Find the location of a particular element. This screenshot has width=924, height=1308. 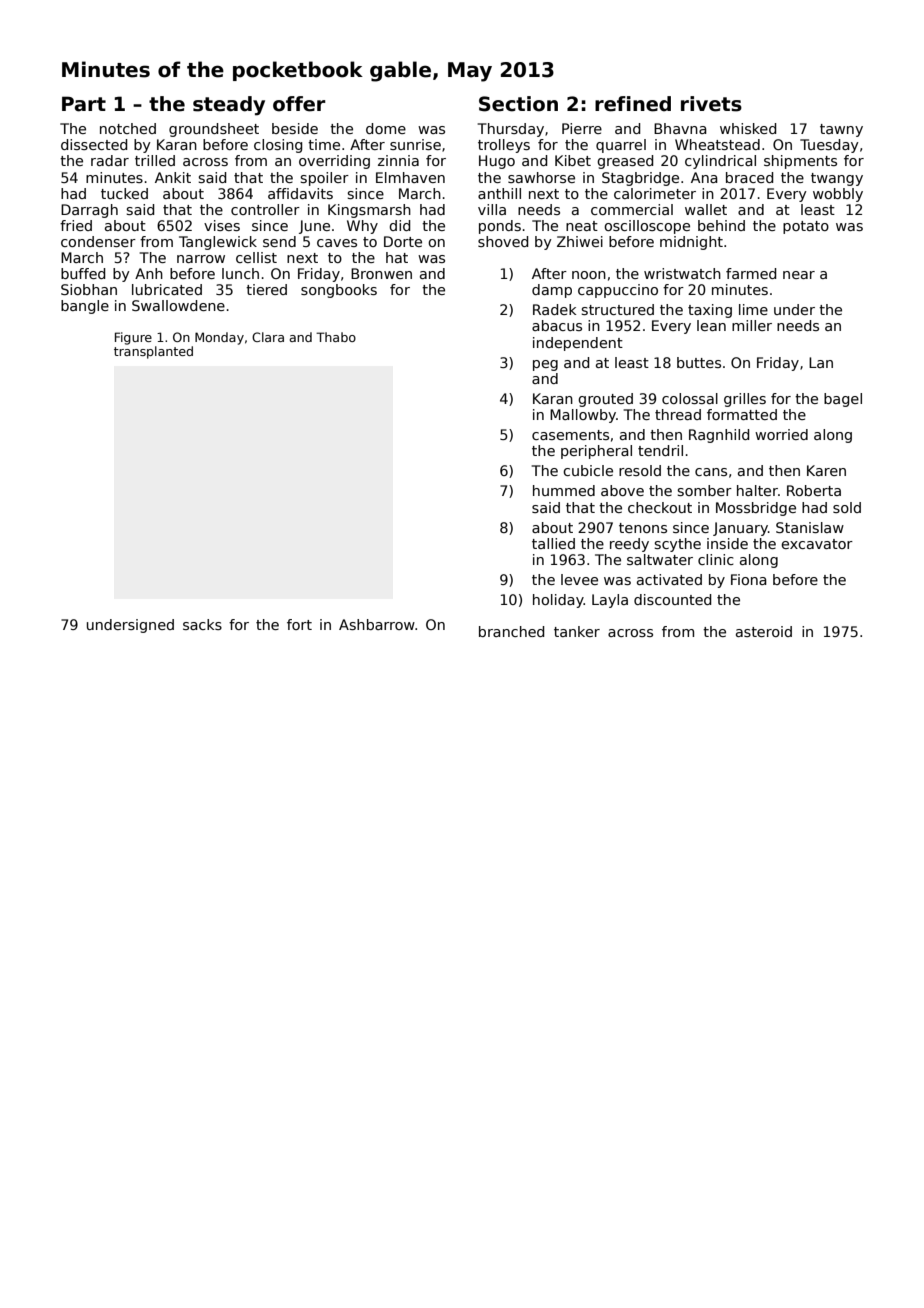

tallied is located at coordinates (553, 543).
